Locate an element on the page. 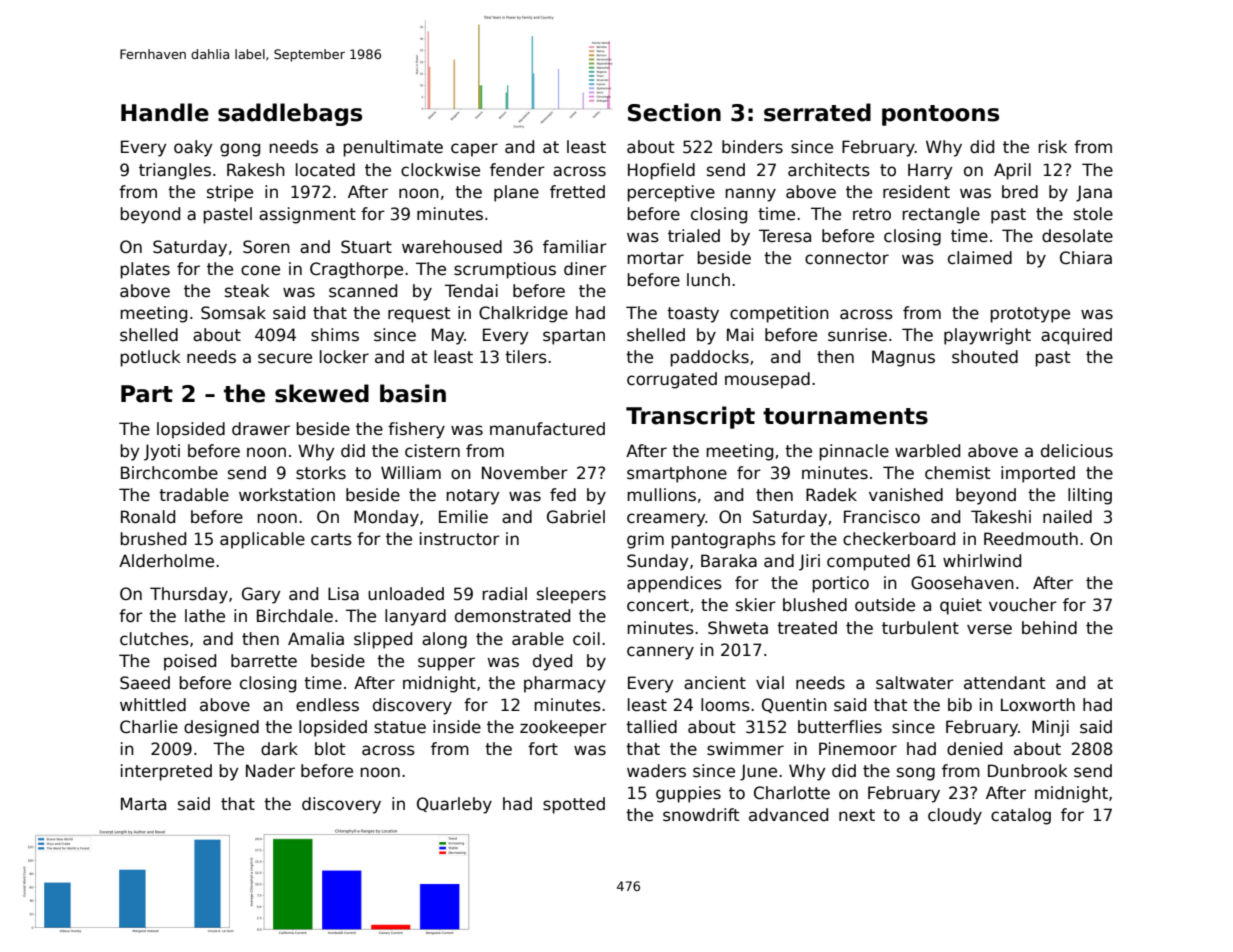 This document has width=1233, height=952. supper is located at coordinates (446, 664).
